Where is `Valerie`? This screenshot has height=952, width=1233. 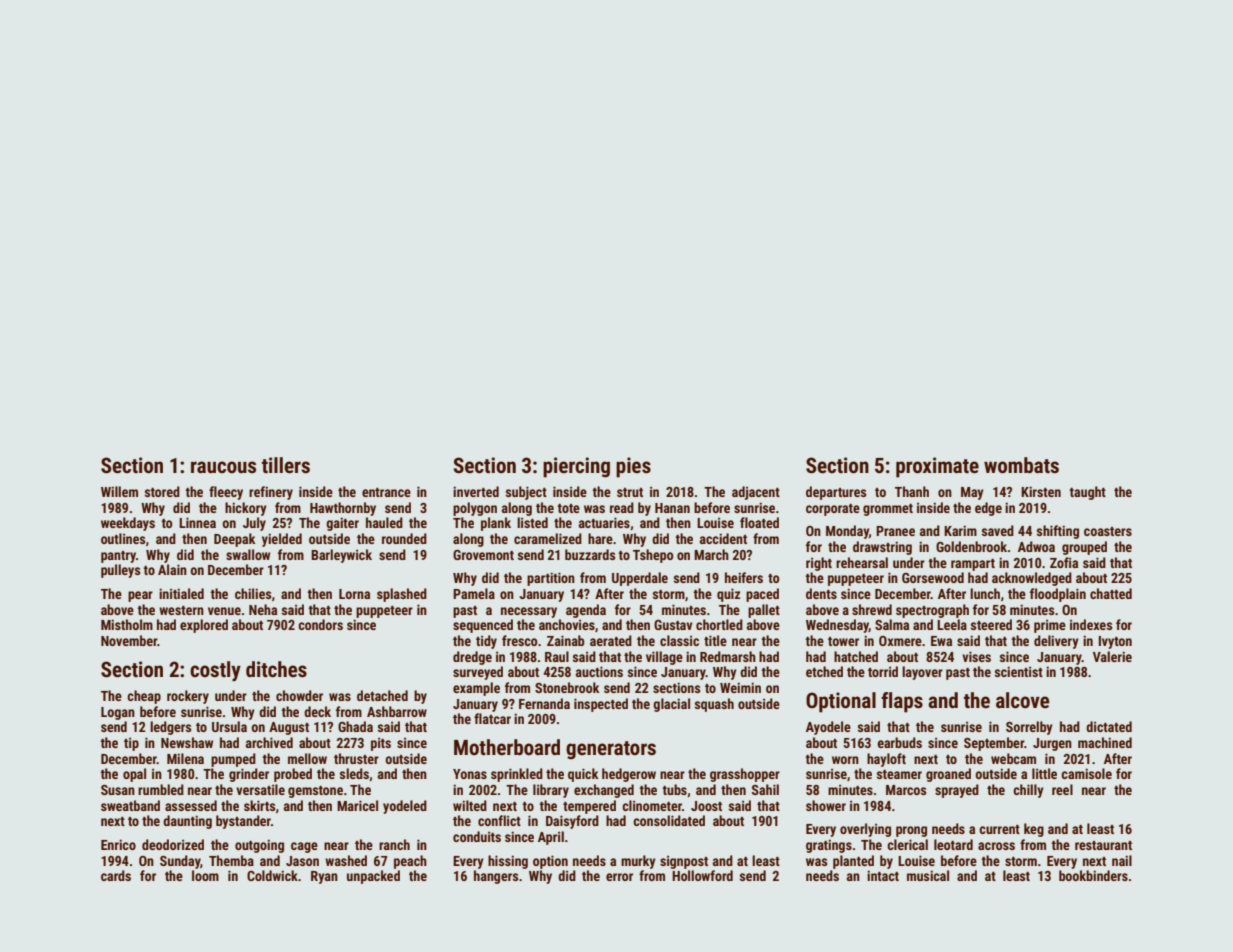 Valerie is located at coordinates (1112, 656).
